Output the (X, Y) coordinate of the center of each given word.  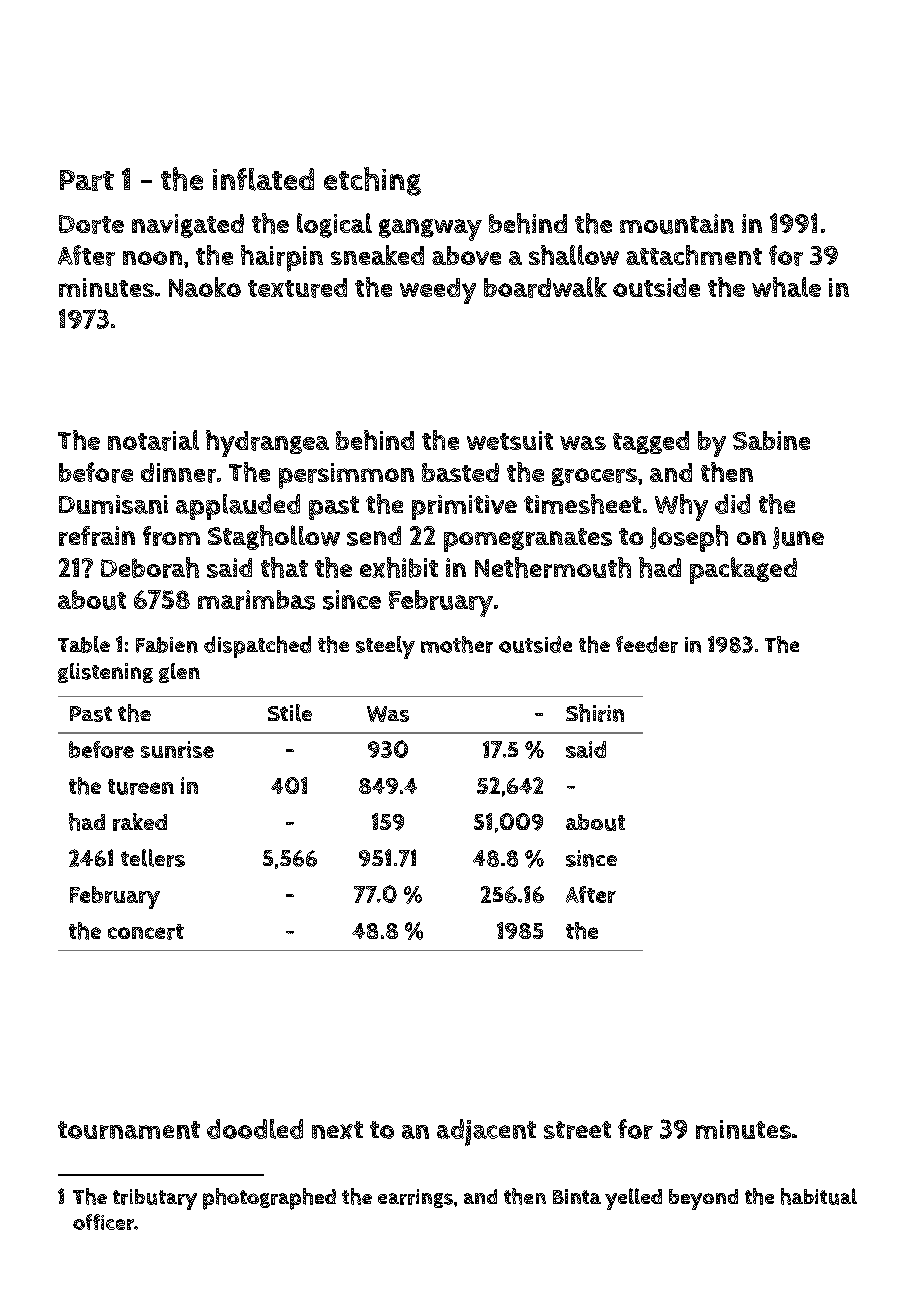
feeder (647, 644)
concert (146, 932)
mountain (677, 224)
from (171, 536)
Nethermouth (553, 567)
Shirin (595, 713)
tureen (141, 787)
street (577, 1130)
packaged (743, 570)
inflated (263, 179)
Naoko (205, 287)
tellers (153, 858)
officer (103, 1222)
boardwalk (545, 287)
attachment (694, 255)
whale (786, 287)
